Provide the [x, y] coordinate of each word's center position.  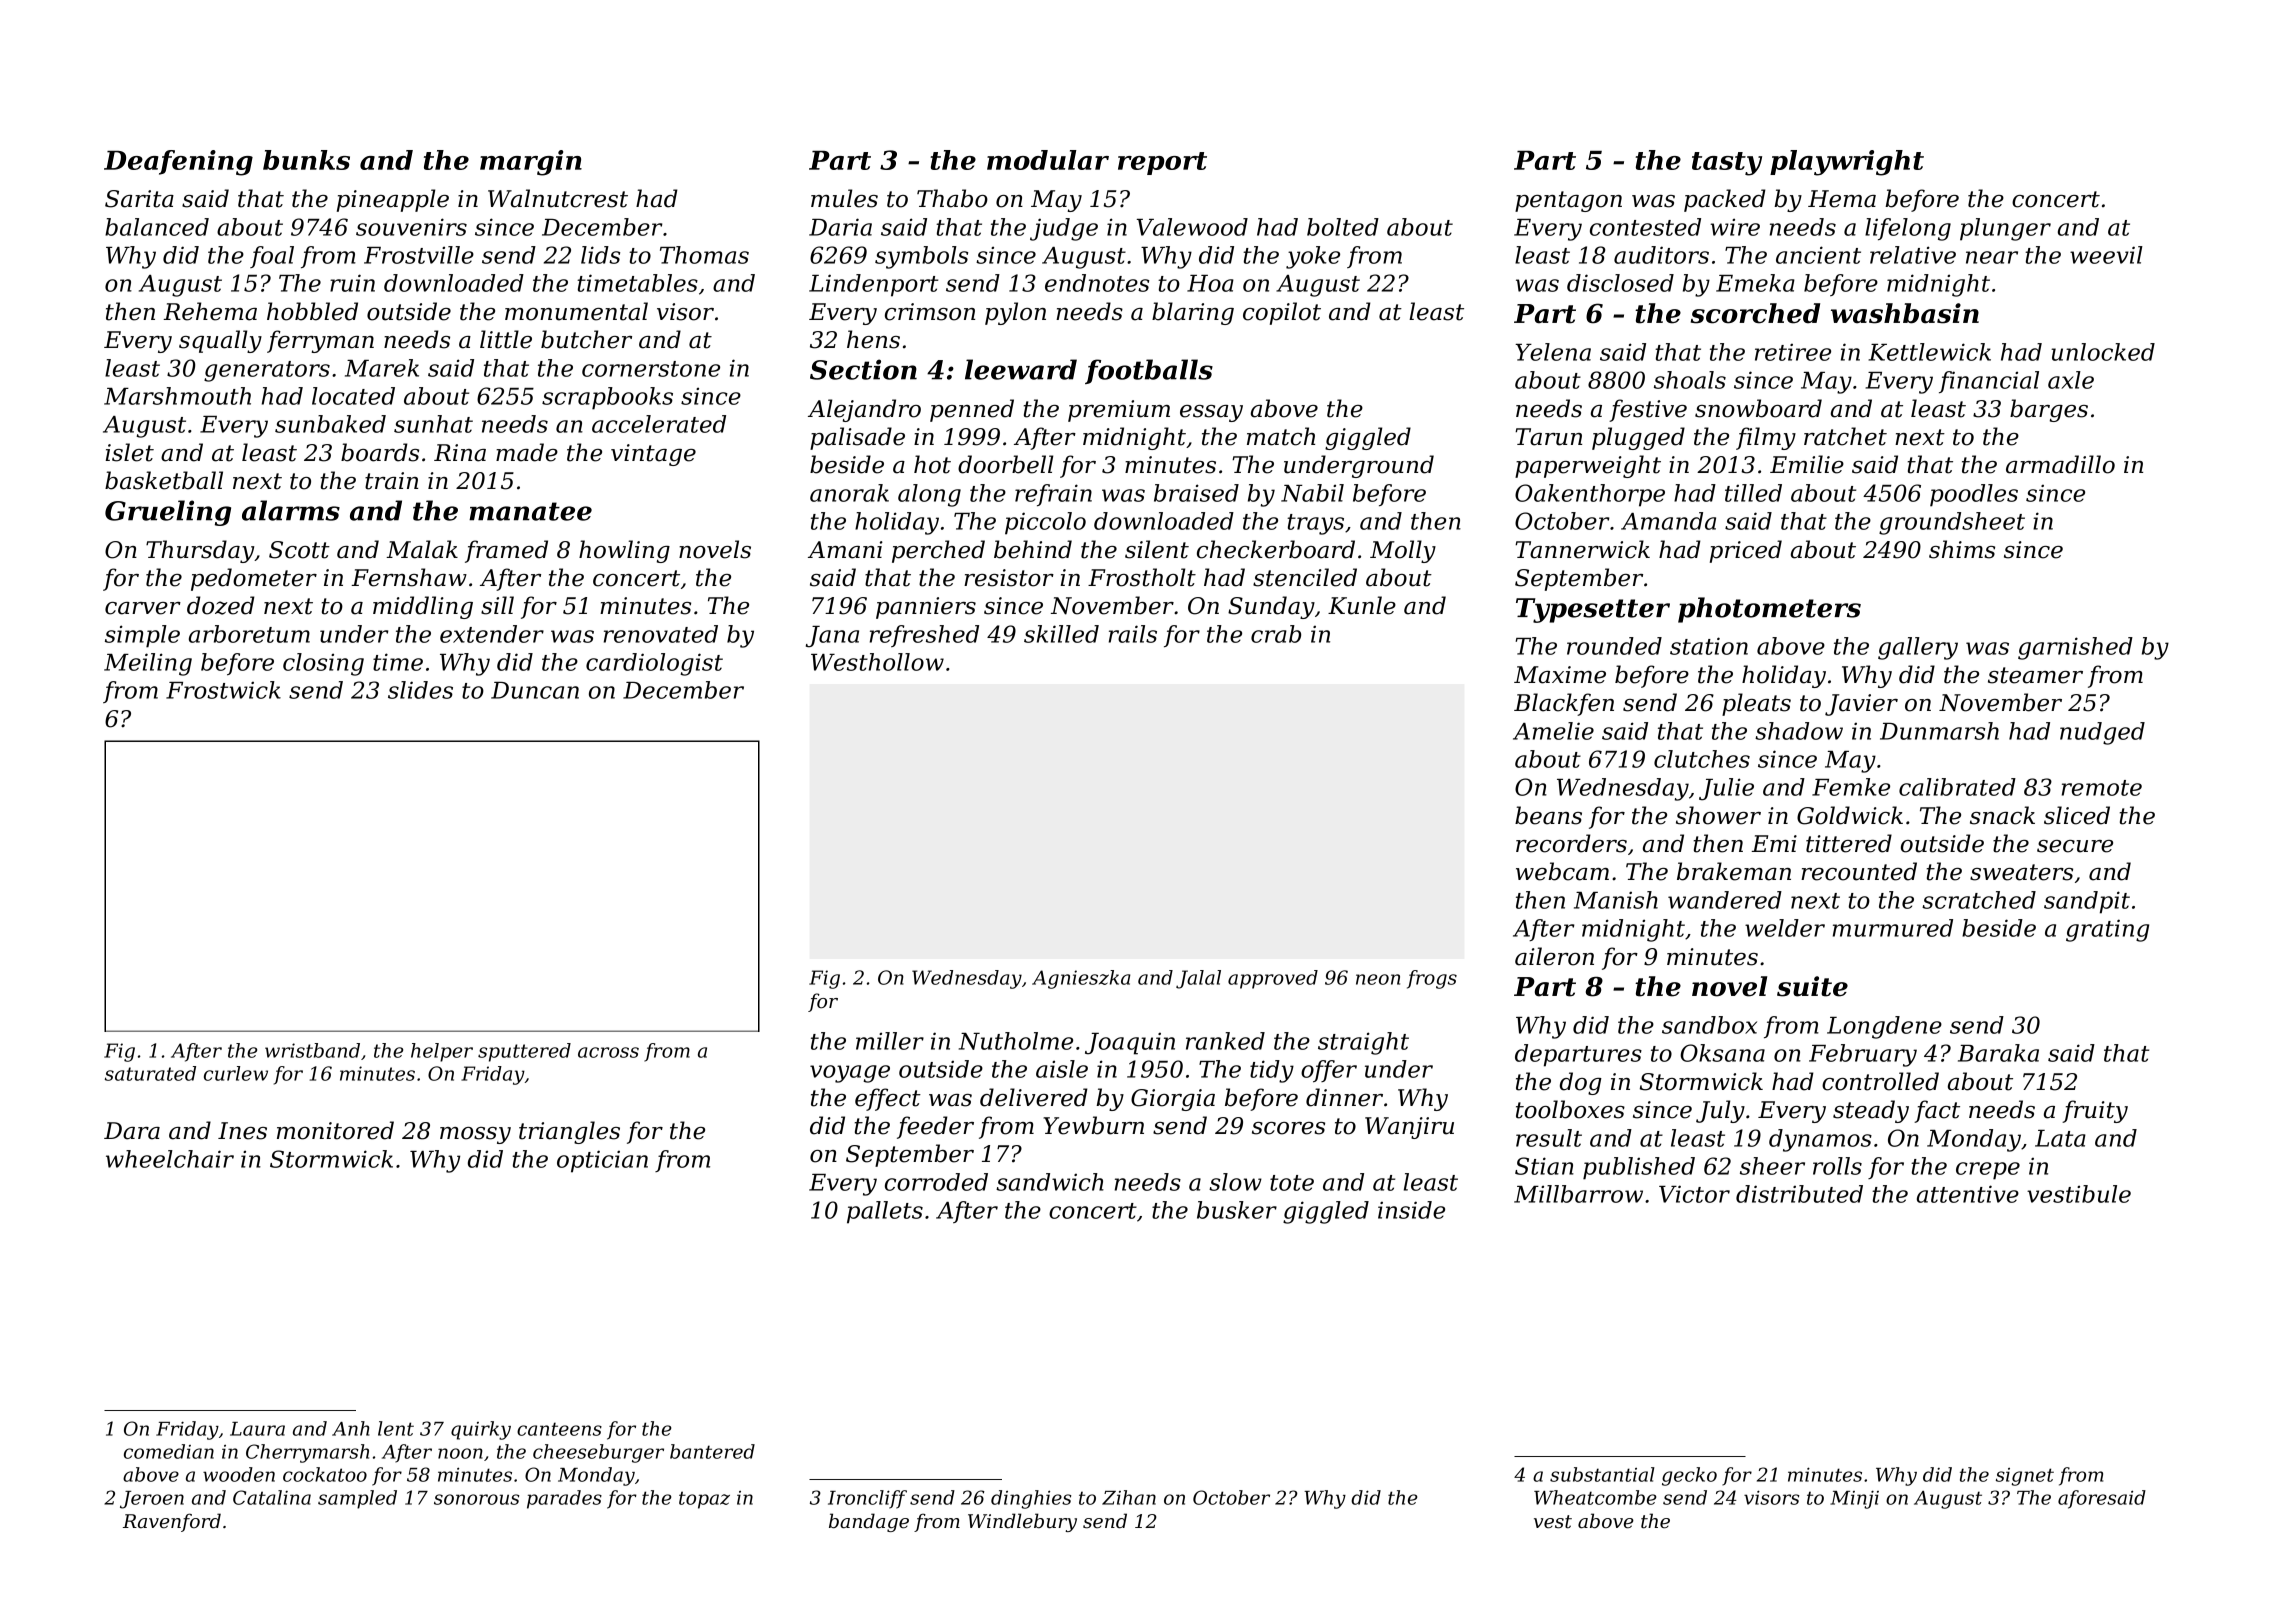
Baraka [1998, 1053]
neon [1378, 979]
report [1162, 163]
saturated [150, 1073]
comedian [169, 1451]
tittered [1849, 843]
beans [1548, 815]
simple [142, 636]
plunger [2005, 229]
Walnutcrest [558, 198]
